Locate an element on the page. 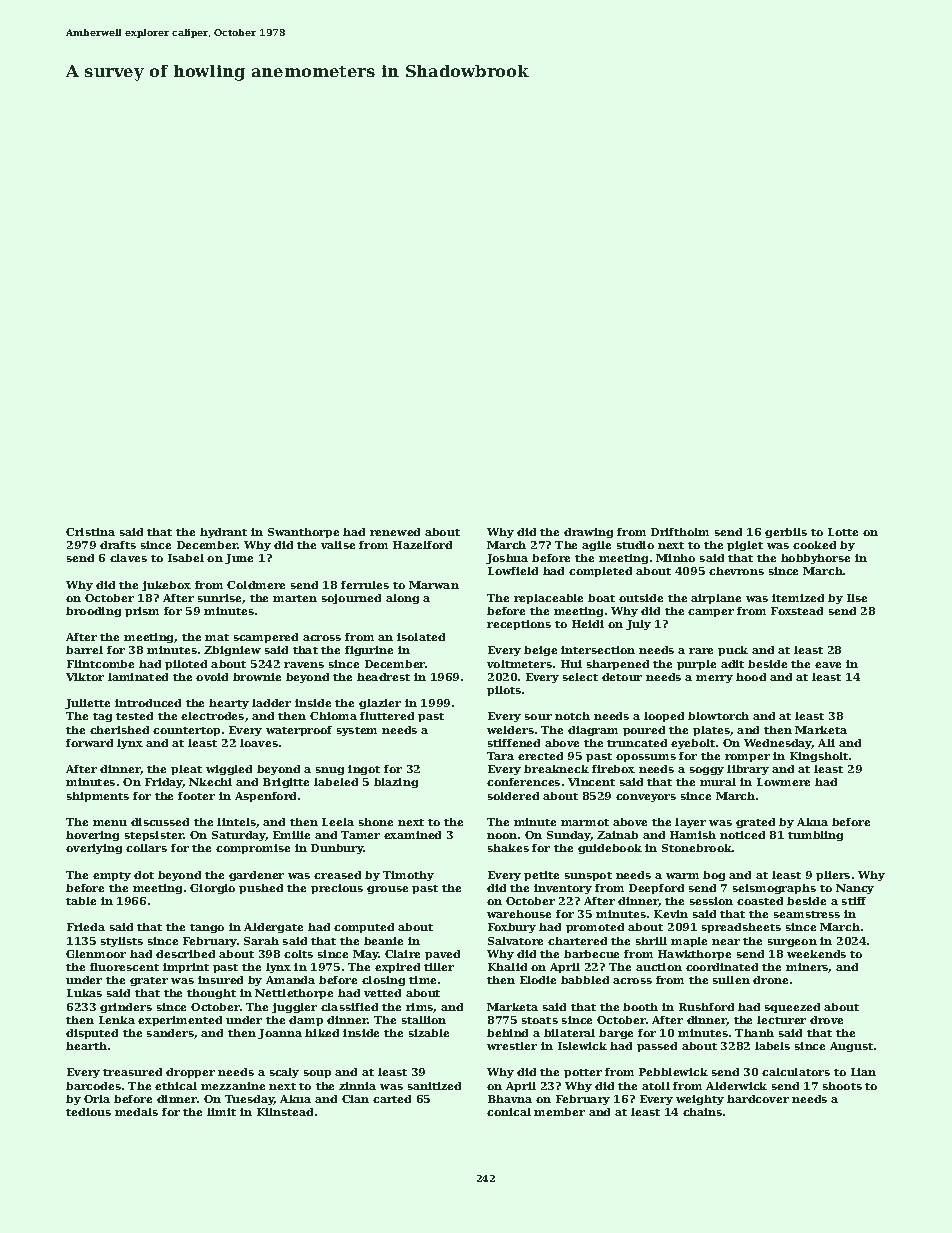 The width and height of the page is (952, 1233). renewed is located at coordinates (395, 532).
